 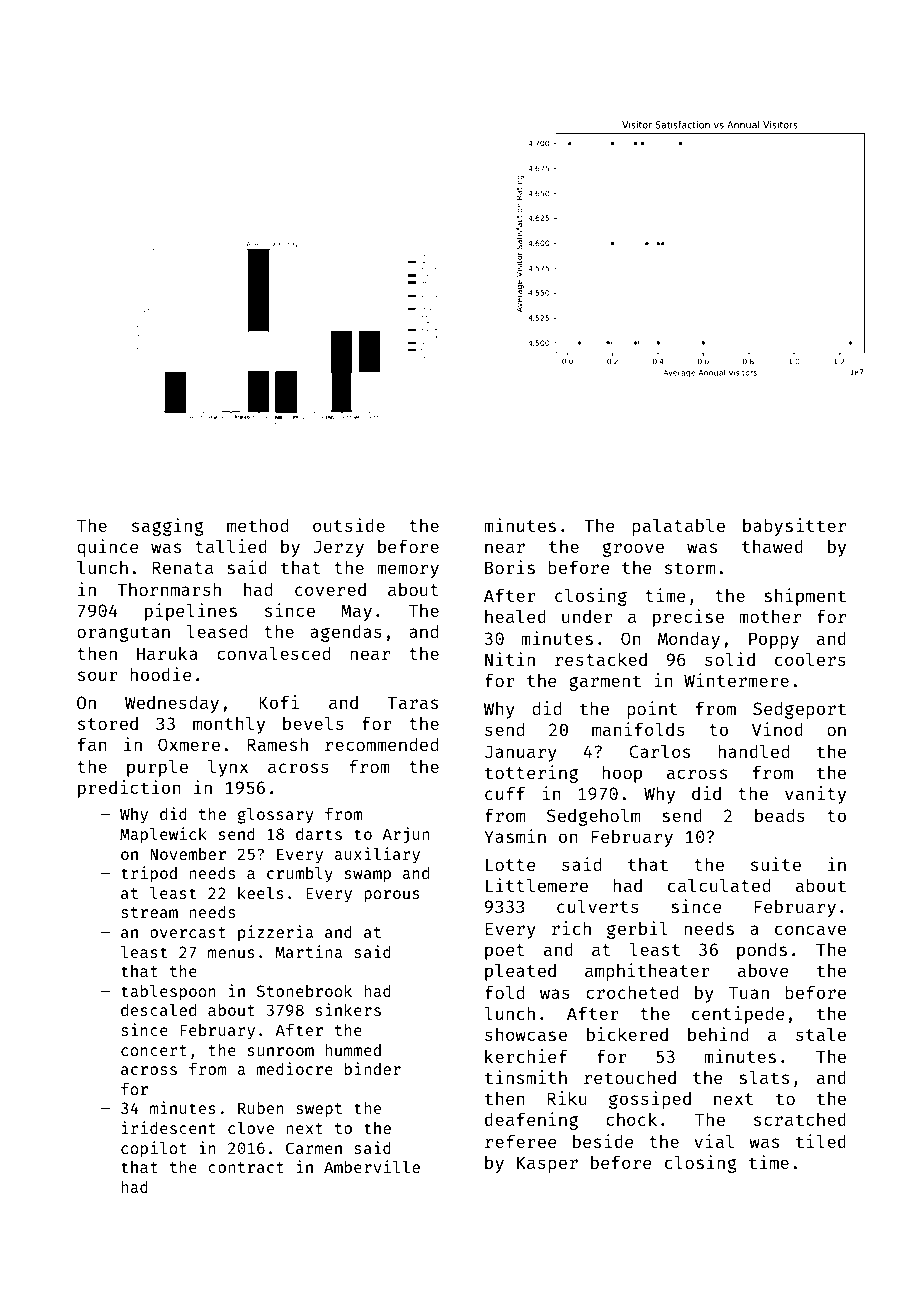 What do you see at coordinates (821, 1034) in the screenshot?
I see `stale` at bounding box center [821, 1034].
